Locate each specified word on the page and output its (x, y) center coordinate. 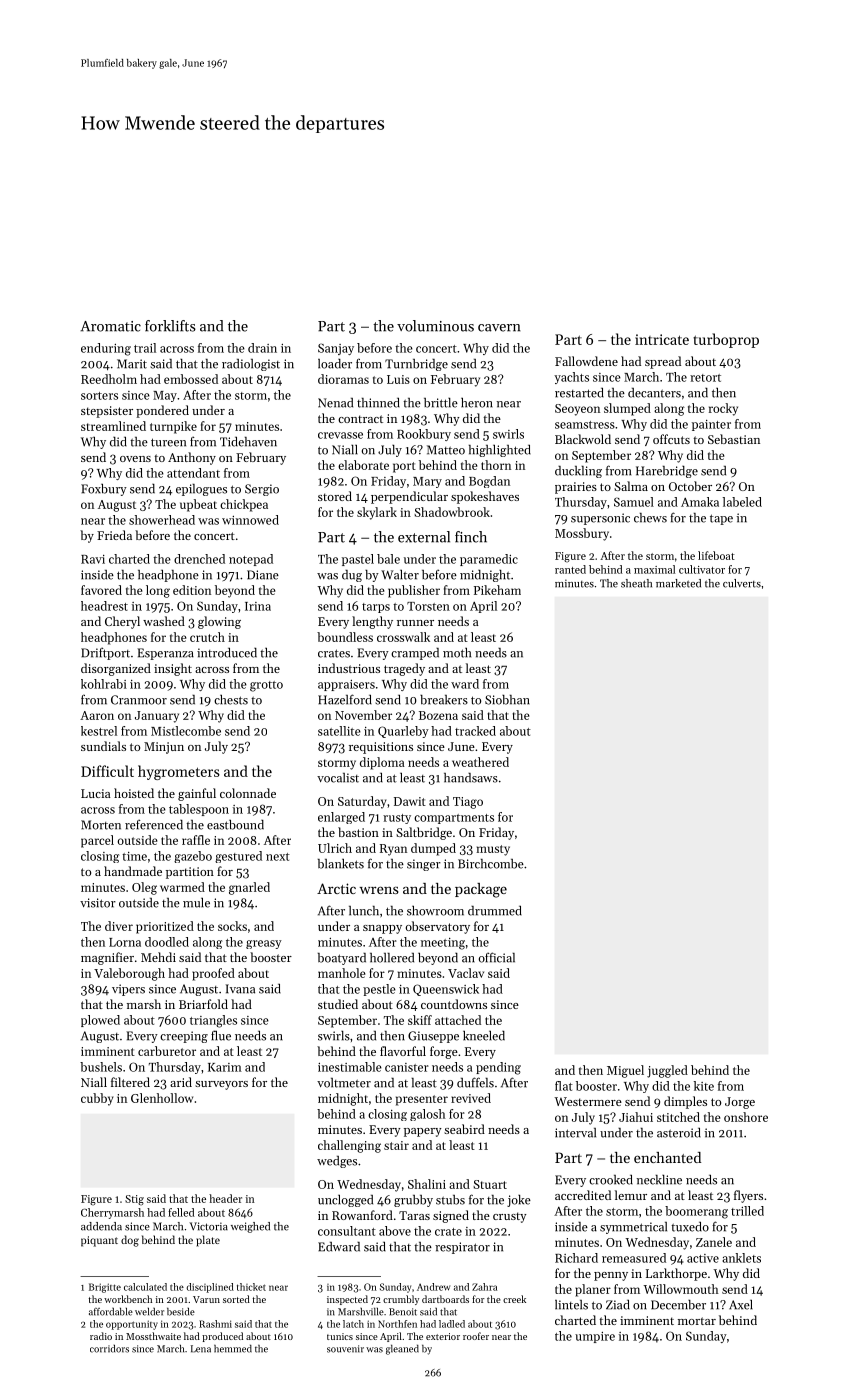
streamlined (113, 426)
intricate (662, 339)
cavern (499, 328)
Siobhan (507, 700)
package (481, 890)
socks (232, 926)
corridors (109, 1348)
